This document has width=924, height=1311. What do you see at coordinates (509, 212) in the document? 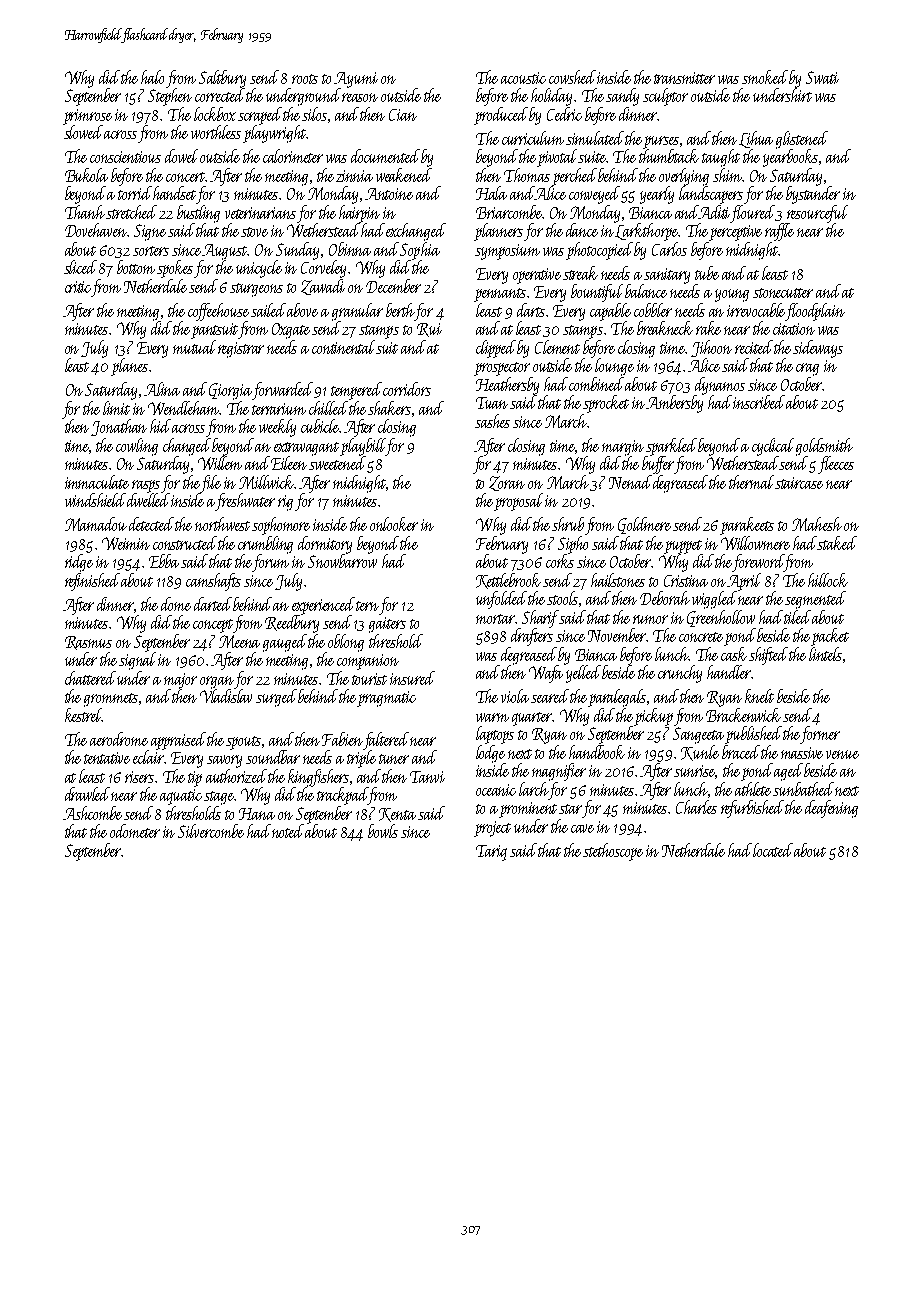
I see `Briarcombe` at bounding box center [509, 212].
